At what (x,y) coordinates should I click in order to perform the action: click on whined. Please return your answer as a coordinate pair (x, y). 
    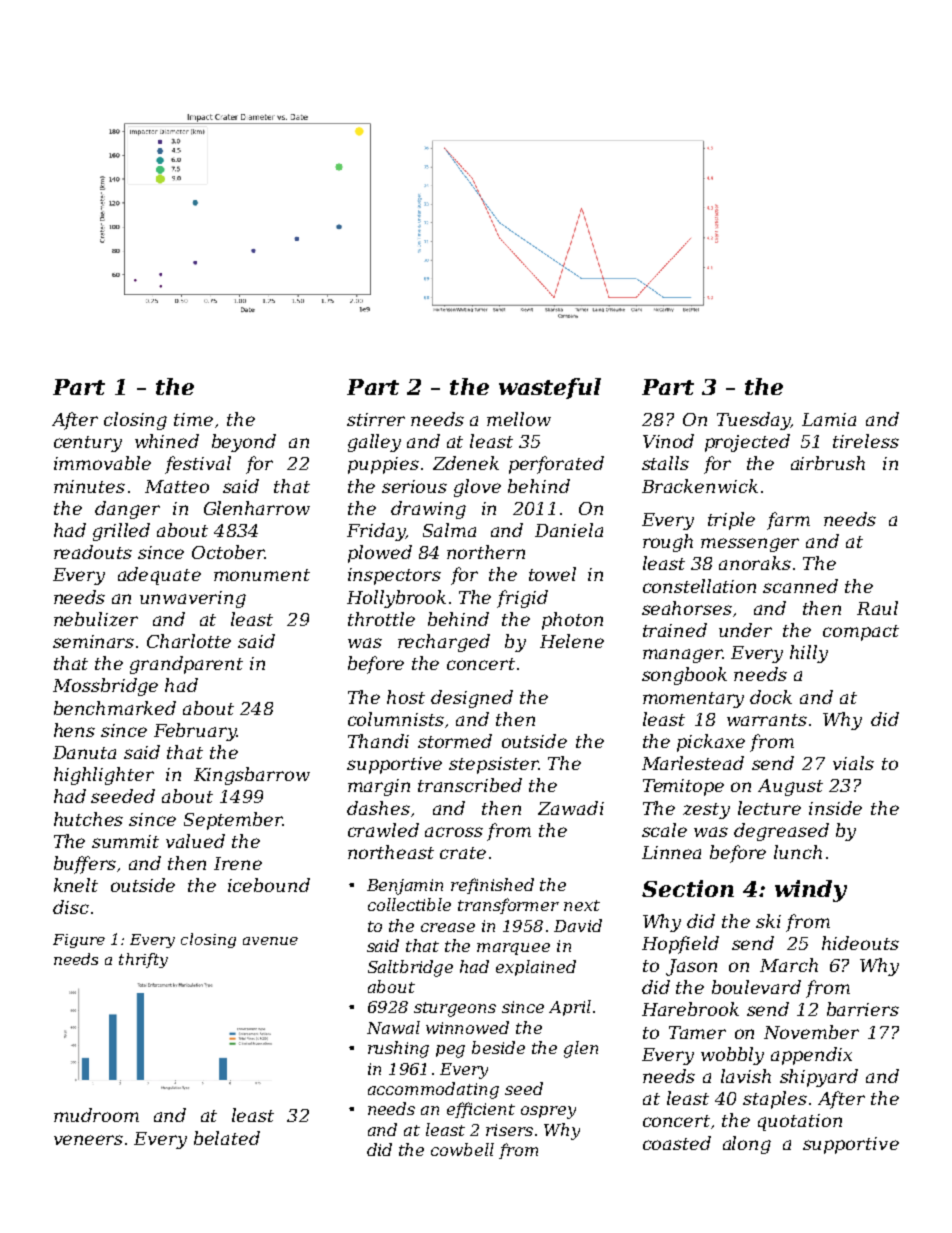
    Looking at the image, I should click on (167, 441).
